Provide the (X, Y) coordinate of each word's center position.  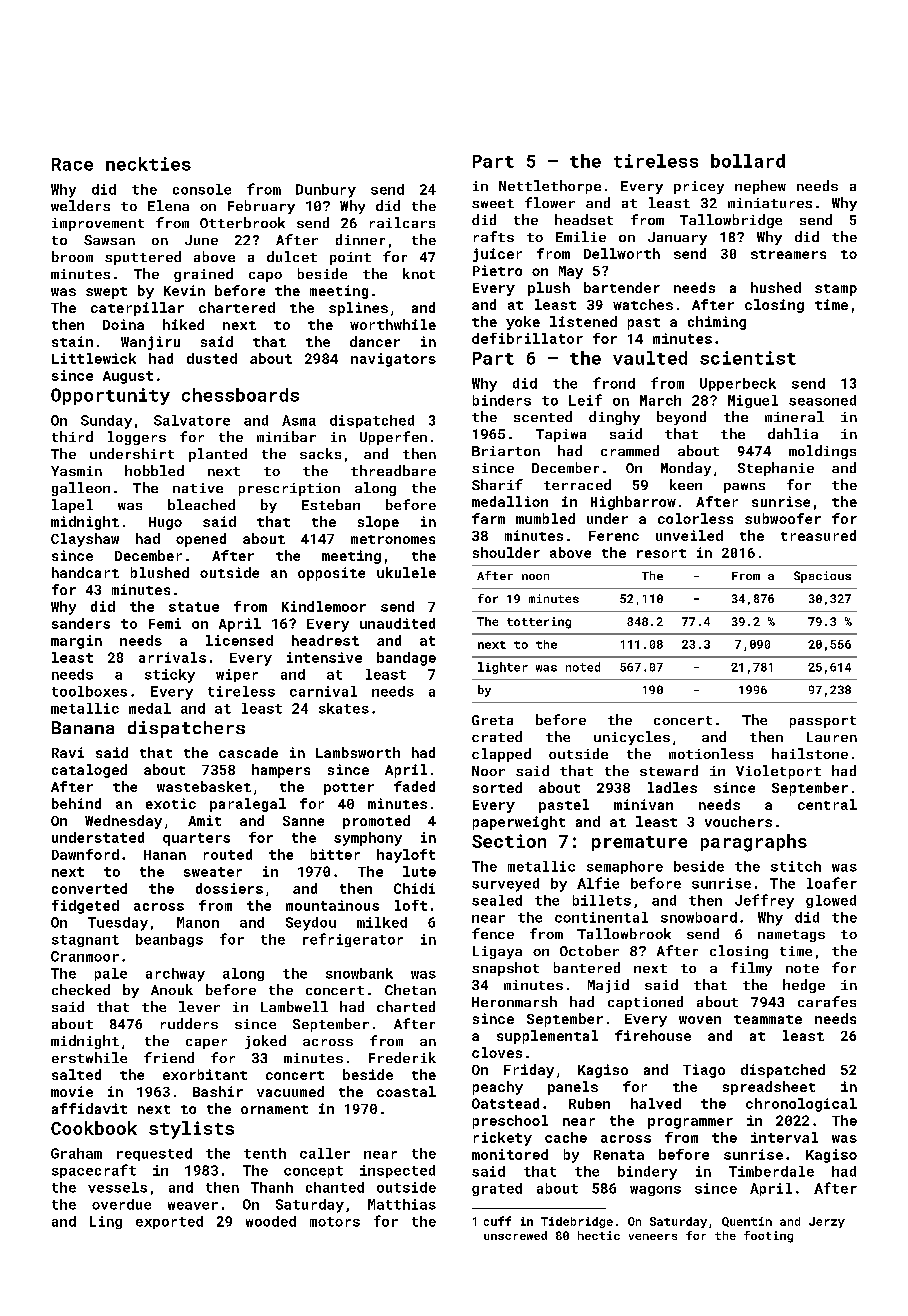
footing (768, 1237)
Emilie (581, 236)
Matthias (402, 1204)
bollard (748, 161)
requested (154, 1154)
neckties (148, 164)
